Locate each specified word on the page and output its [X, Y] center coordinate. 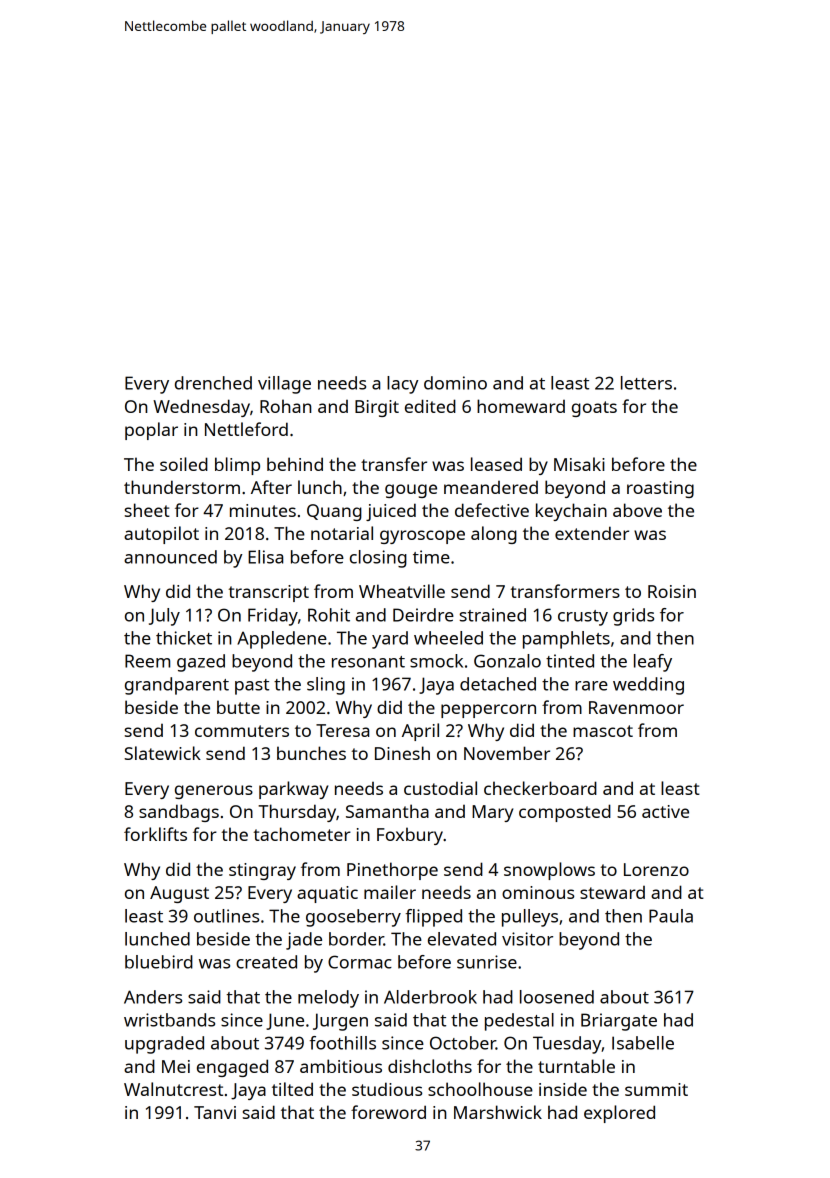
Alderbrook [430, 997]
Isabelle [643, 1043]
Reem [147, 661]
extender [592, 533]
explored [619, 1114]
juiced [391, 512]
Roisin [672, 591]
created [266, 962]
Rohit [329, 615]
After [271, 487]
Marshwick [498, 1112]
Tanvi [215, 1112]
